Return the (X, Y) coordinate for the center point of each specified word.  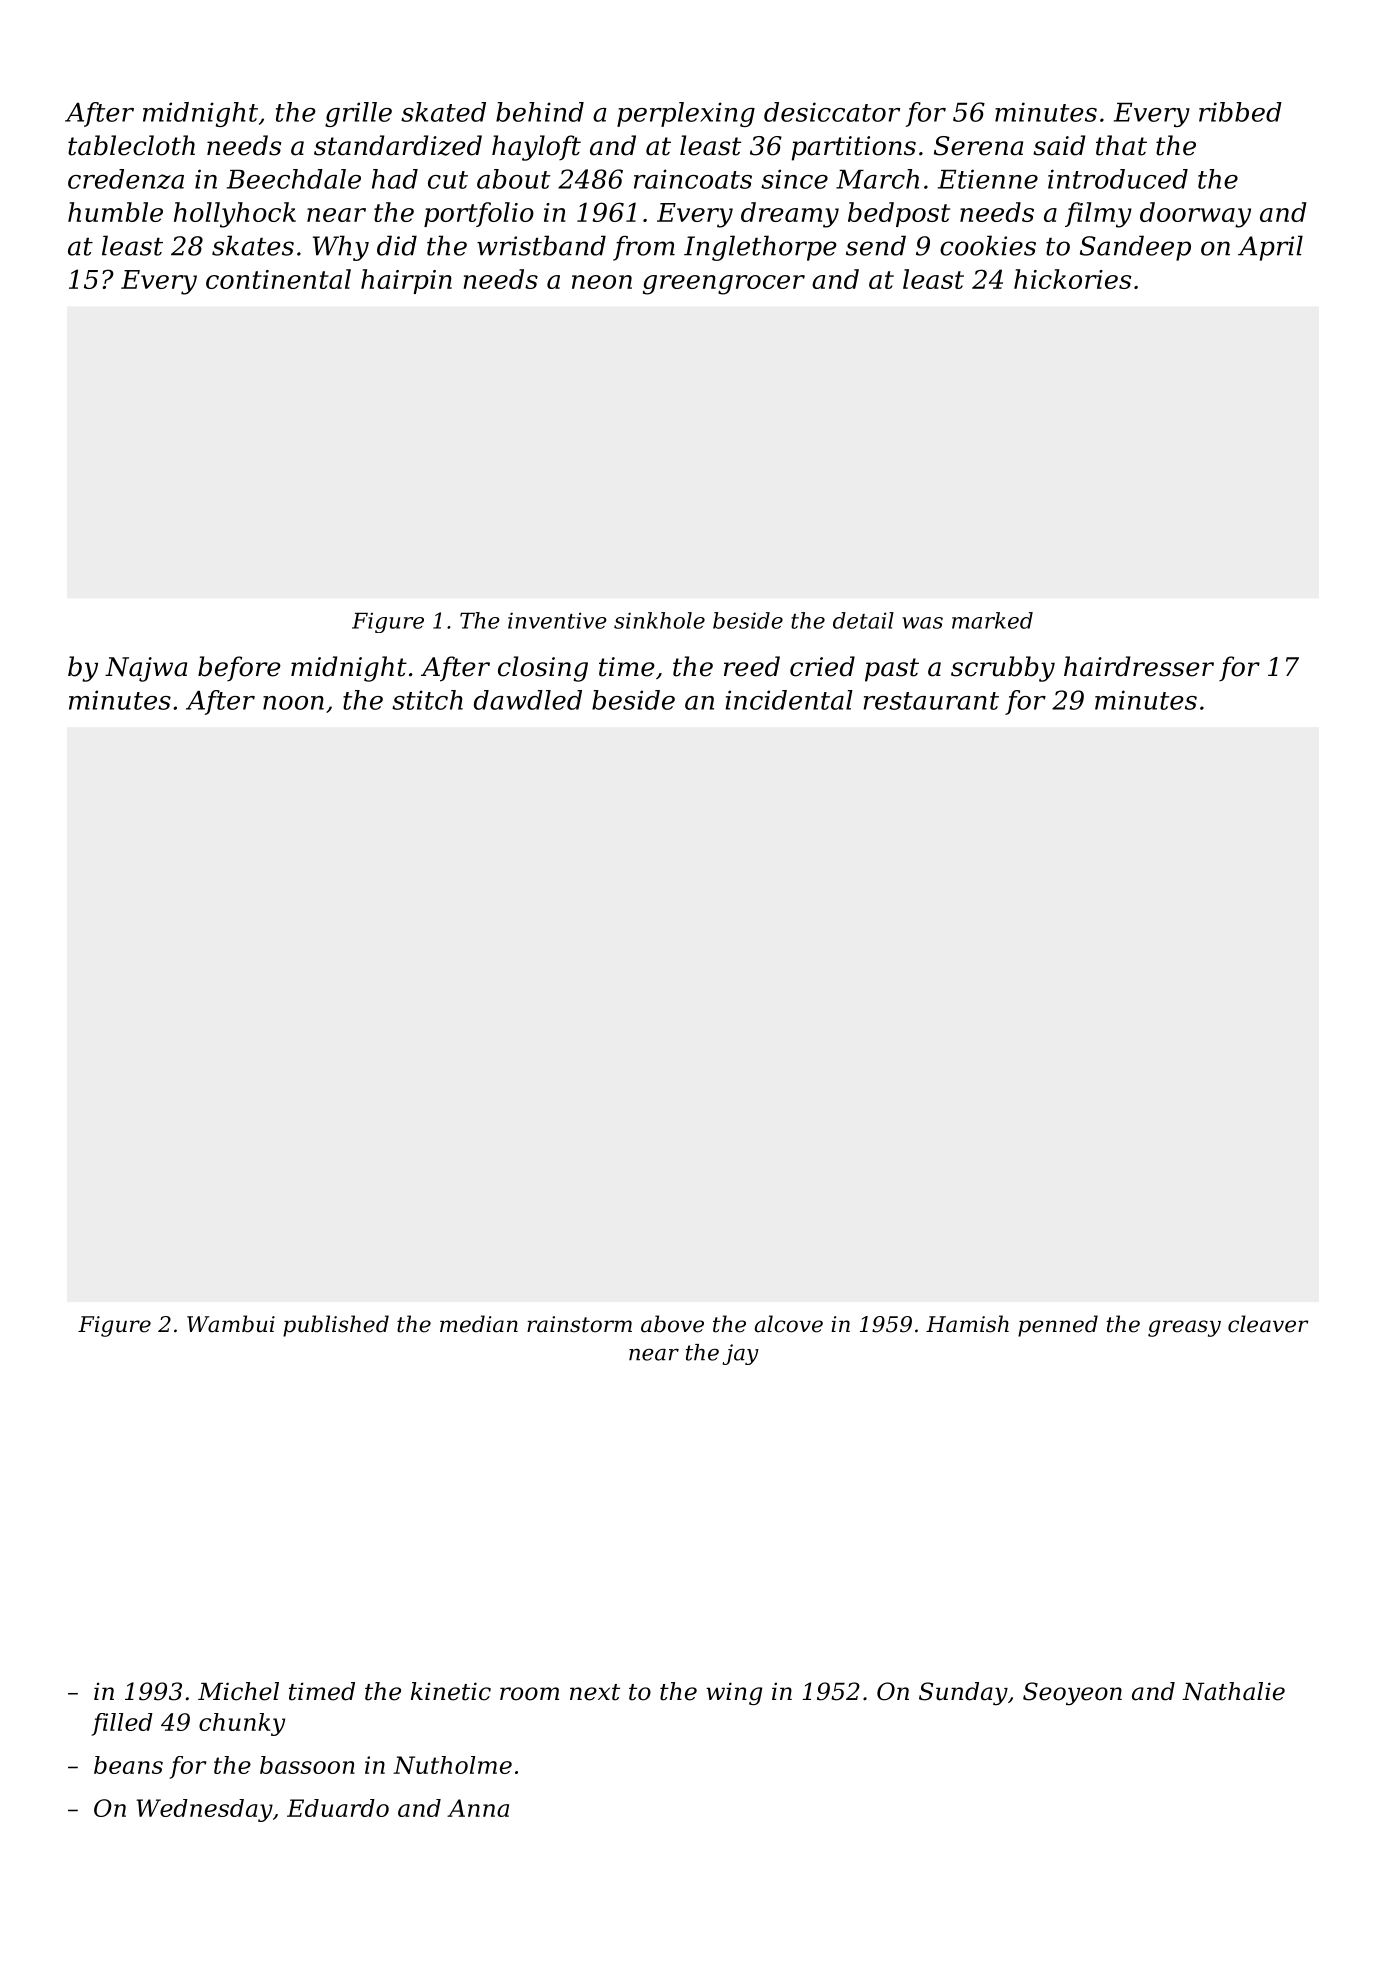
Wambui (231, 1324)
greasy (1184, 1328)
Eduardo (338, 1808)
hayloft (536, 148)
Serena (978, 146)
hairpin (406, 281)
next (595, 1692)
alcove (789, 1324)
